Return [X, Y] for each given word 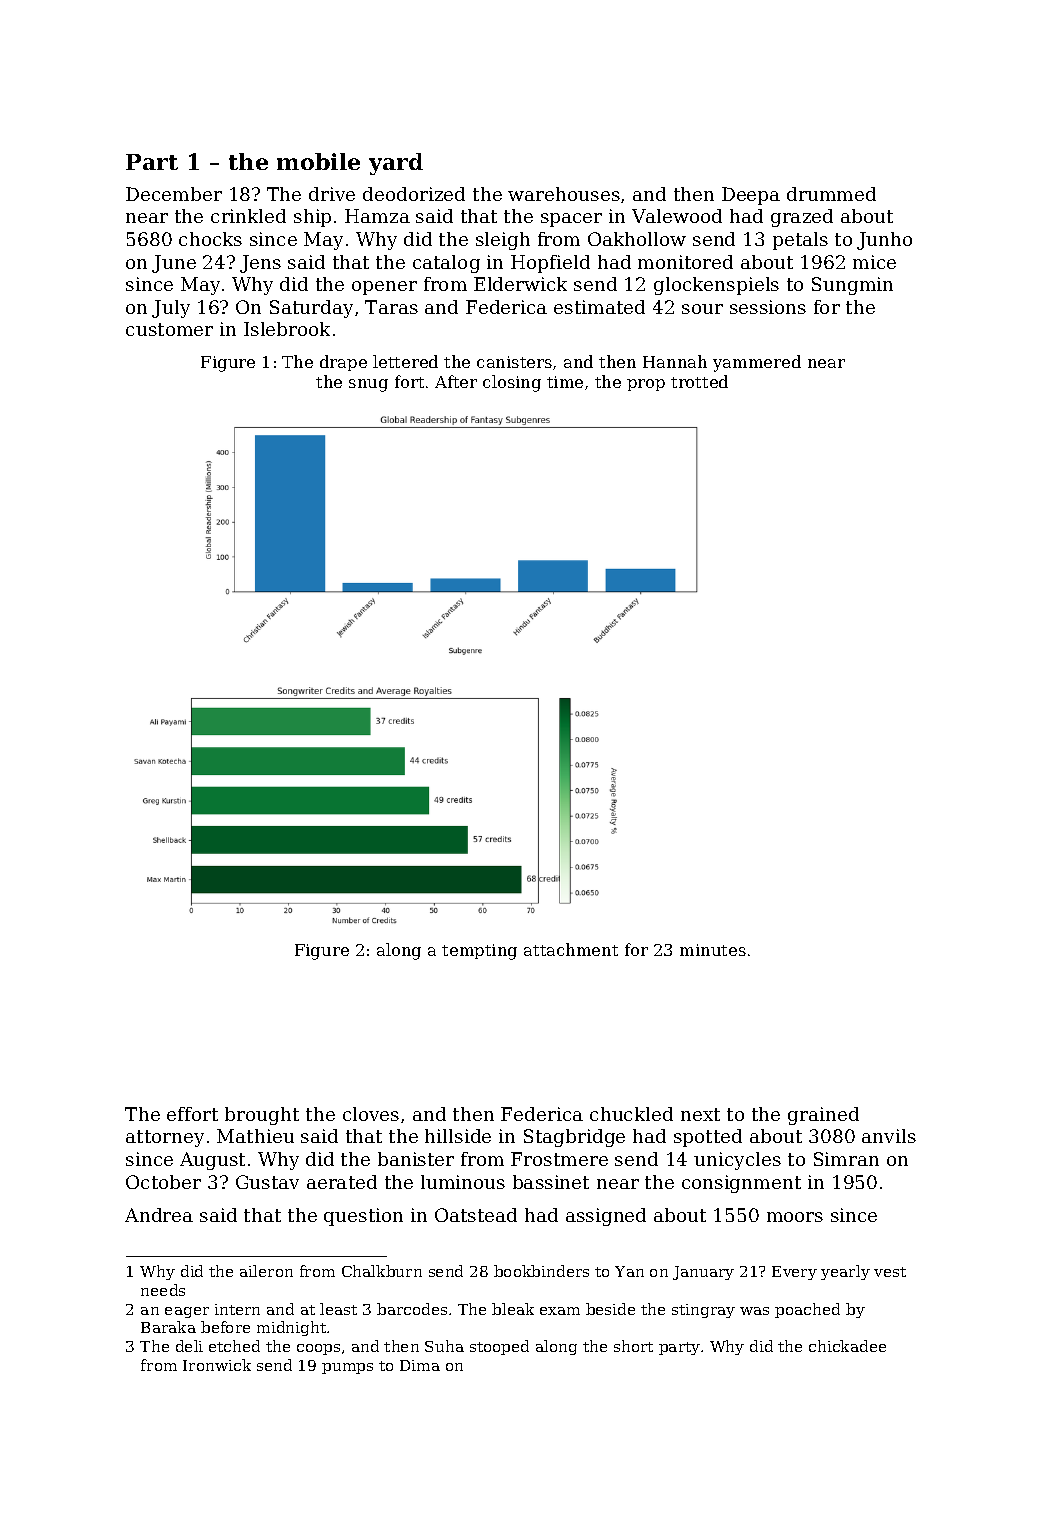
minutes [713, 950]
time [565, 382]
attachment [571, 949]
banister [416, 1159]
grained [823, 1116]
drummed [831, 194]
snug [368, 385]
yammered [757, 363]
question [363, 1217]
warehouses [564, 194]
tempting [479, 952]
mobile [318, 161]
